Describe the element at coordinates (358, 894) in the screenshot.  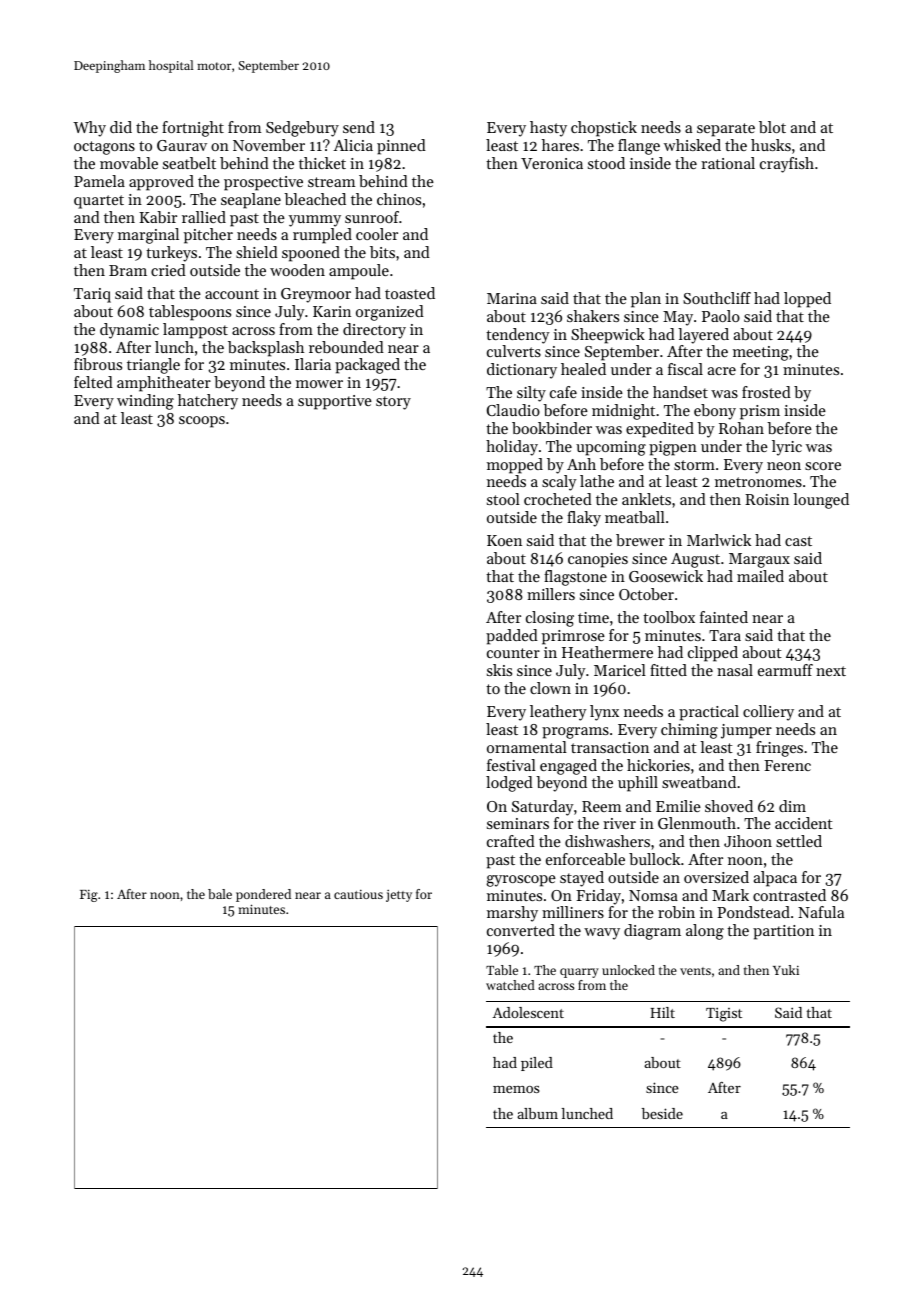
I see `cautious` at that location.
